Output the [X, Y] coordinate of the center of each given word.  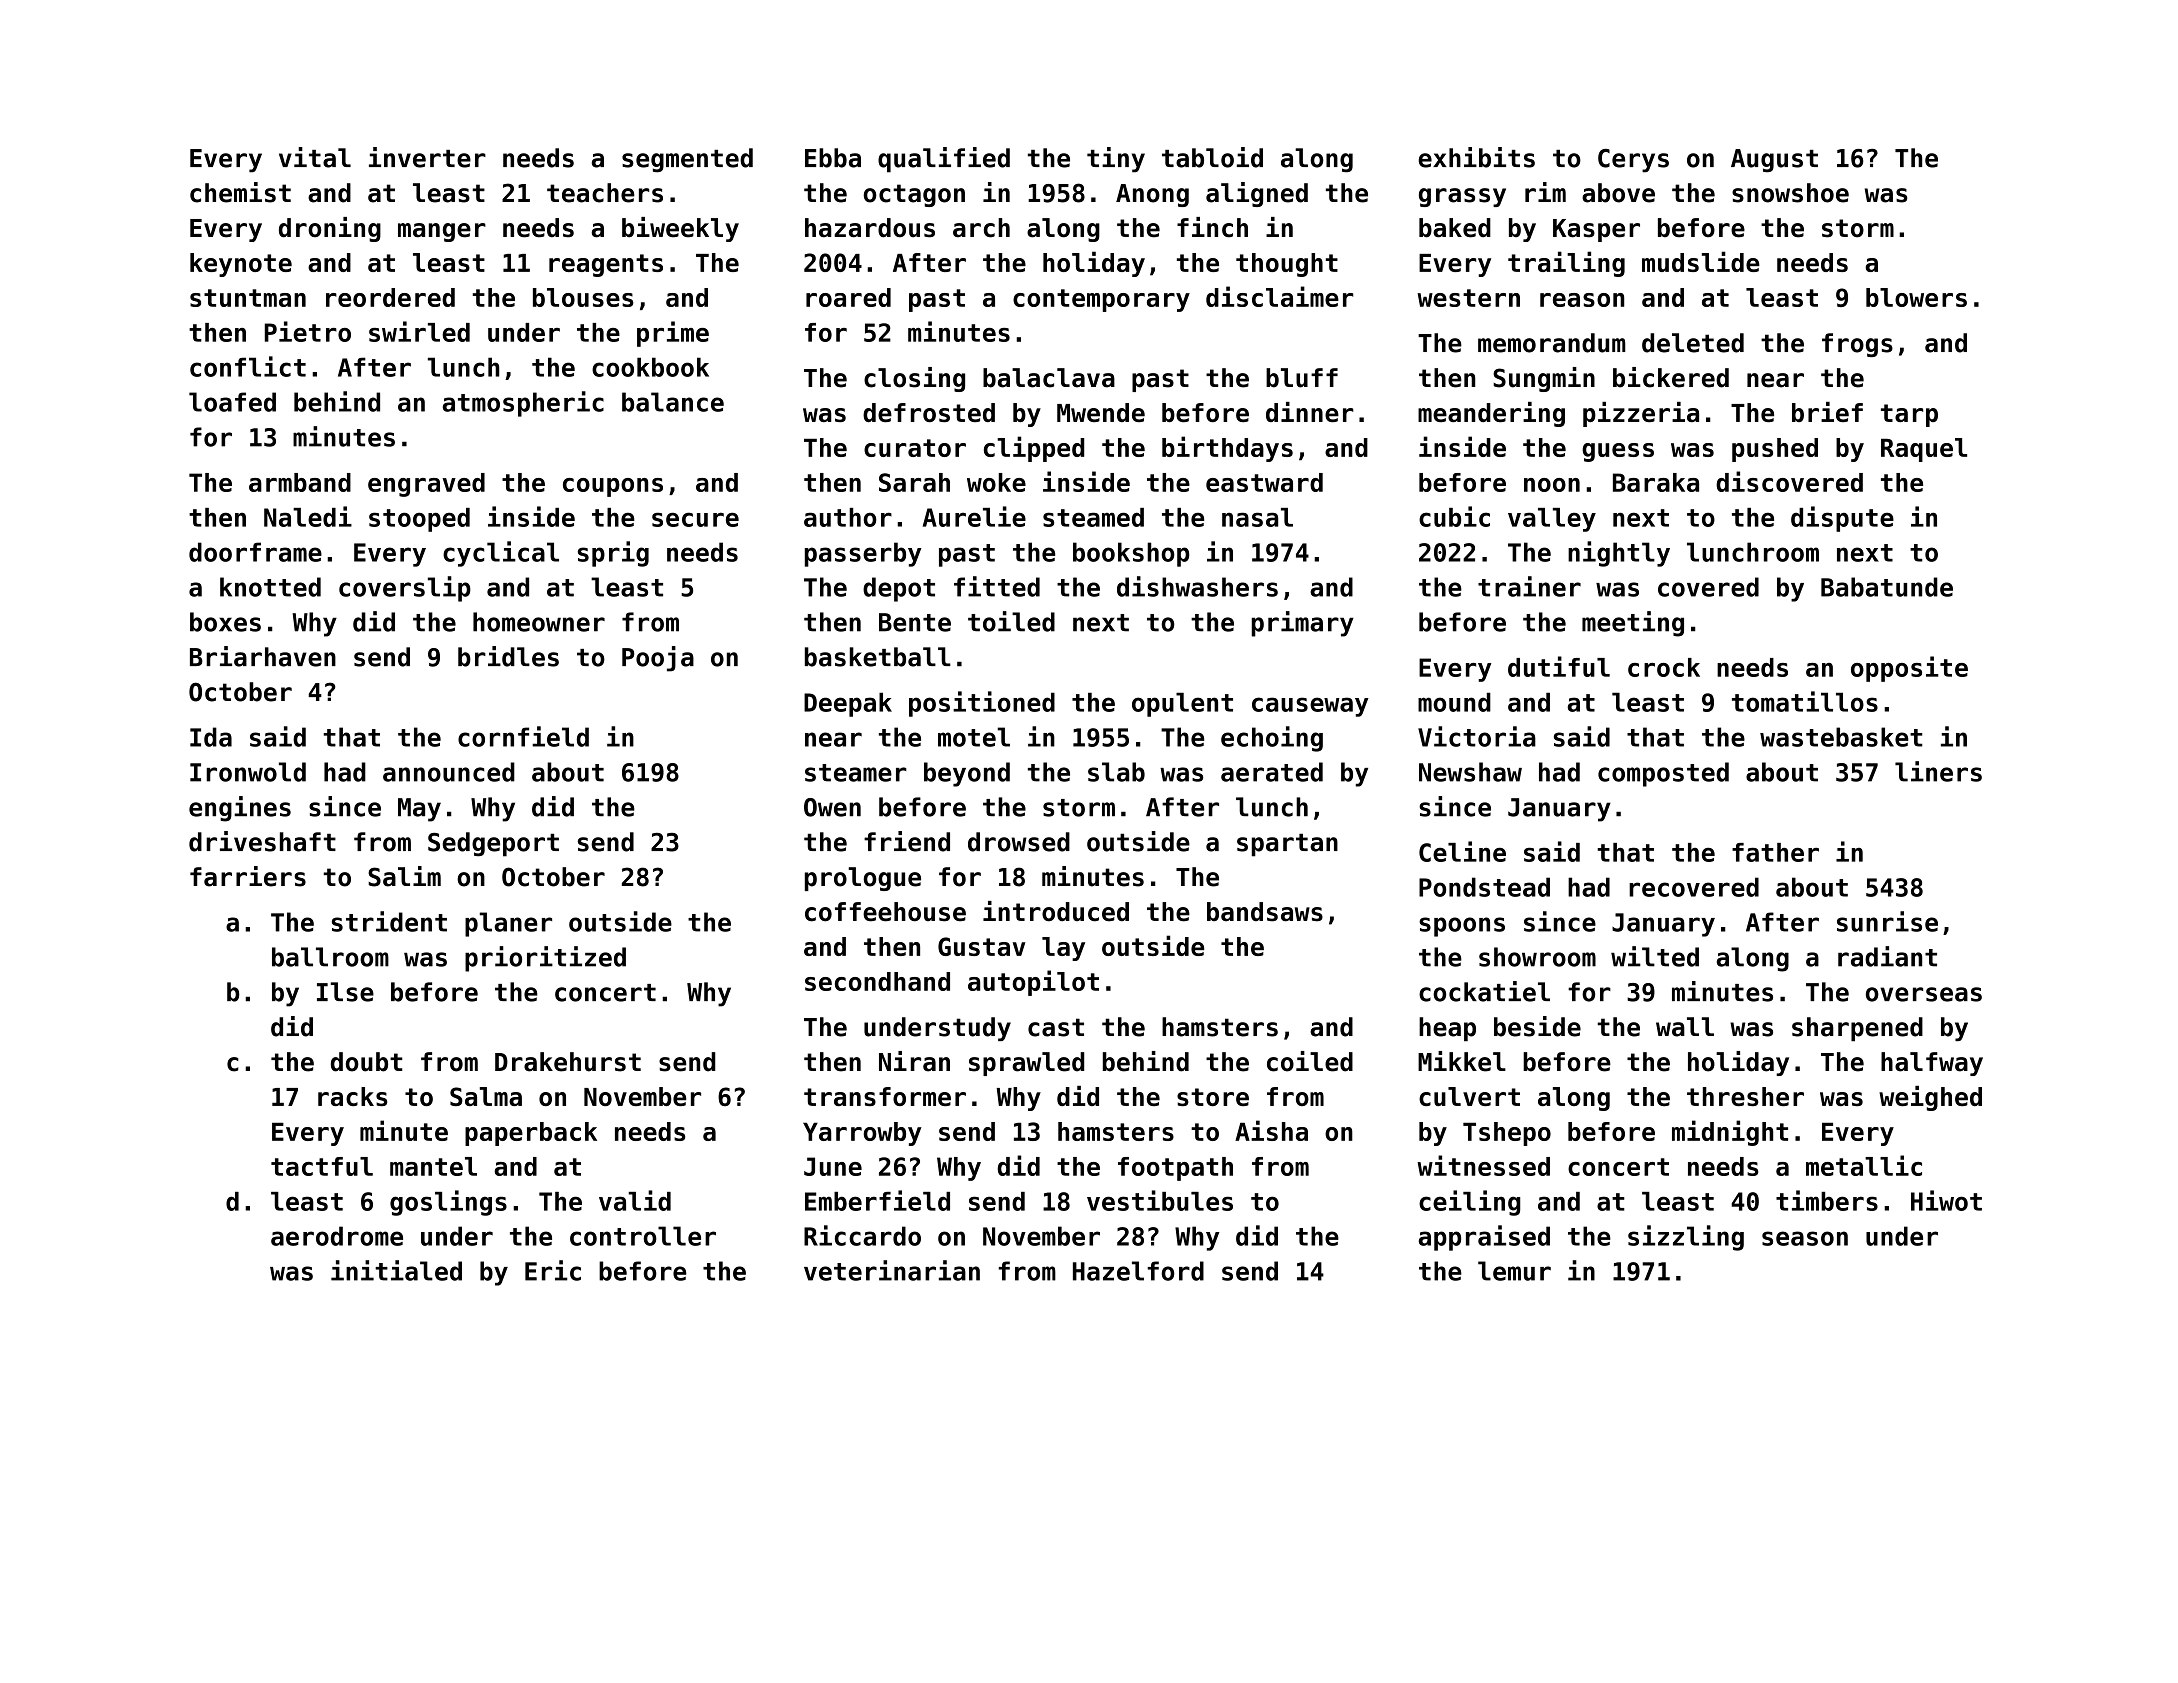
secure [695, 519]
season [1805, 1238]
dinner [1310, 412]
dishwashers [1197, 586]
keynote [241, 265]
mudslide [1701, 261]
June [833, 1166]
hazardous [870, 228]
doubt [367, 1062]
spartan [1287, 845]
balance [673, 402]
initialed [396, 1270]
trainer [1529, 586]
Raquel [1924, 450]
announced [449, 772]
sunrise [1887, 921]
